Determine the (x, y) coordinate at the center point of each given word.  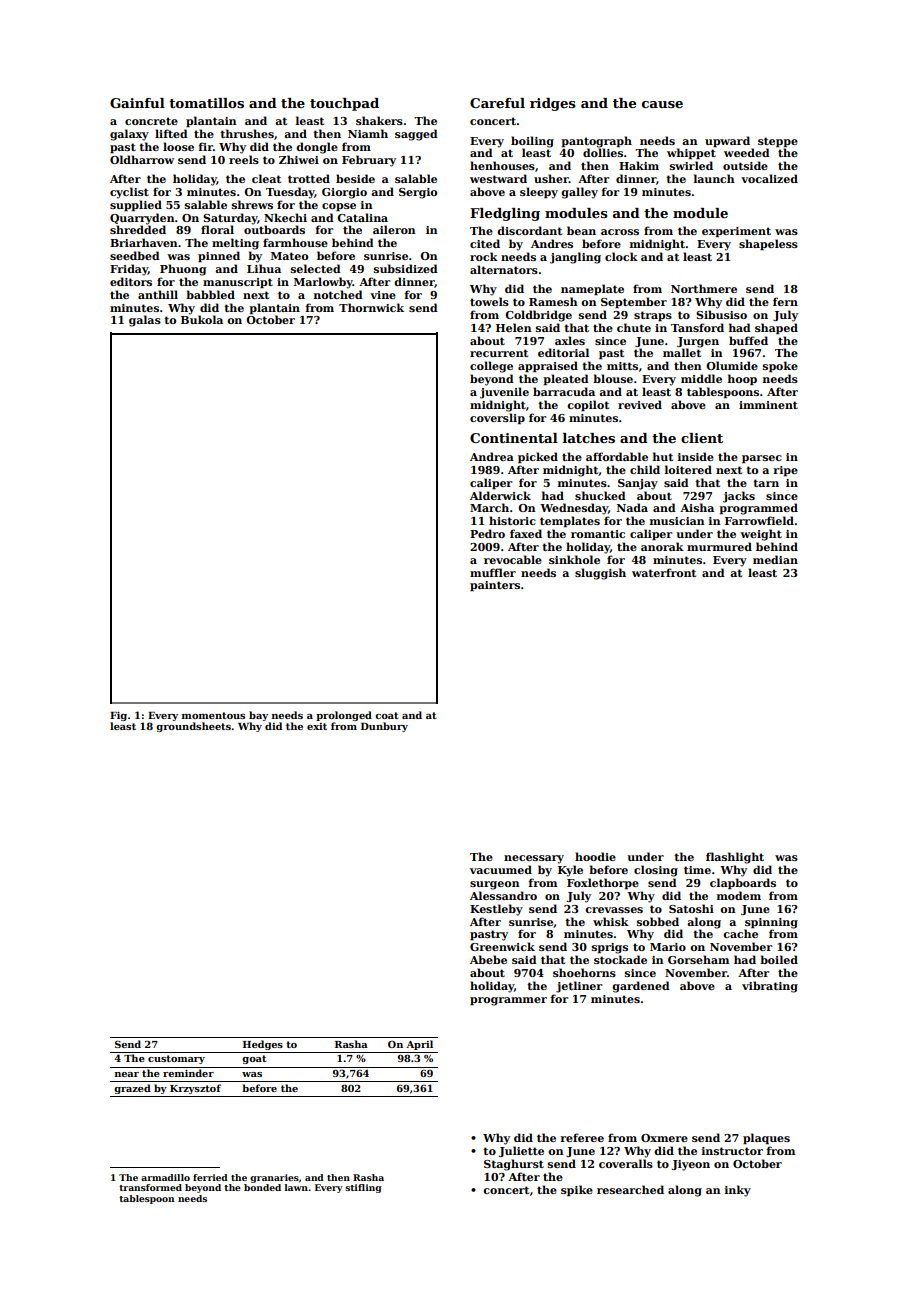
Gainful (137, 103)
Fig (118, 716)
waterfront (664, 572)
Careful (497, 103)
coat (387, 715)
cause (662, 104)
